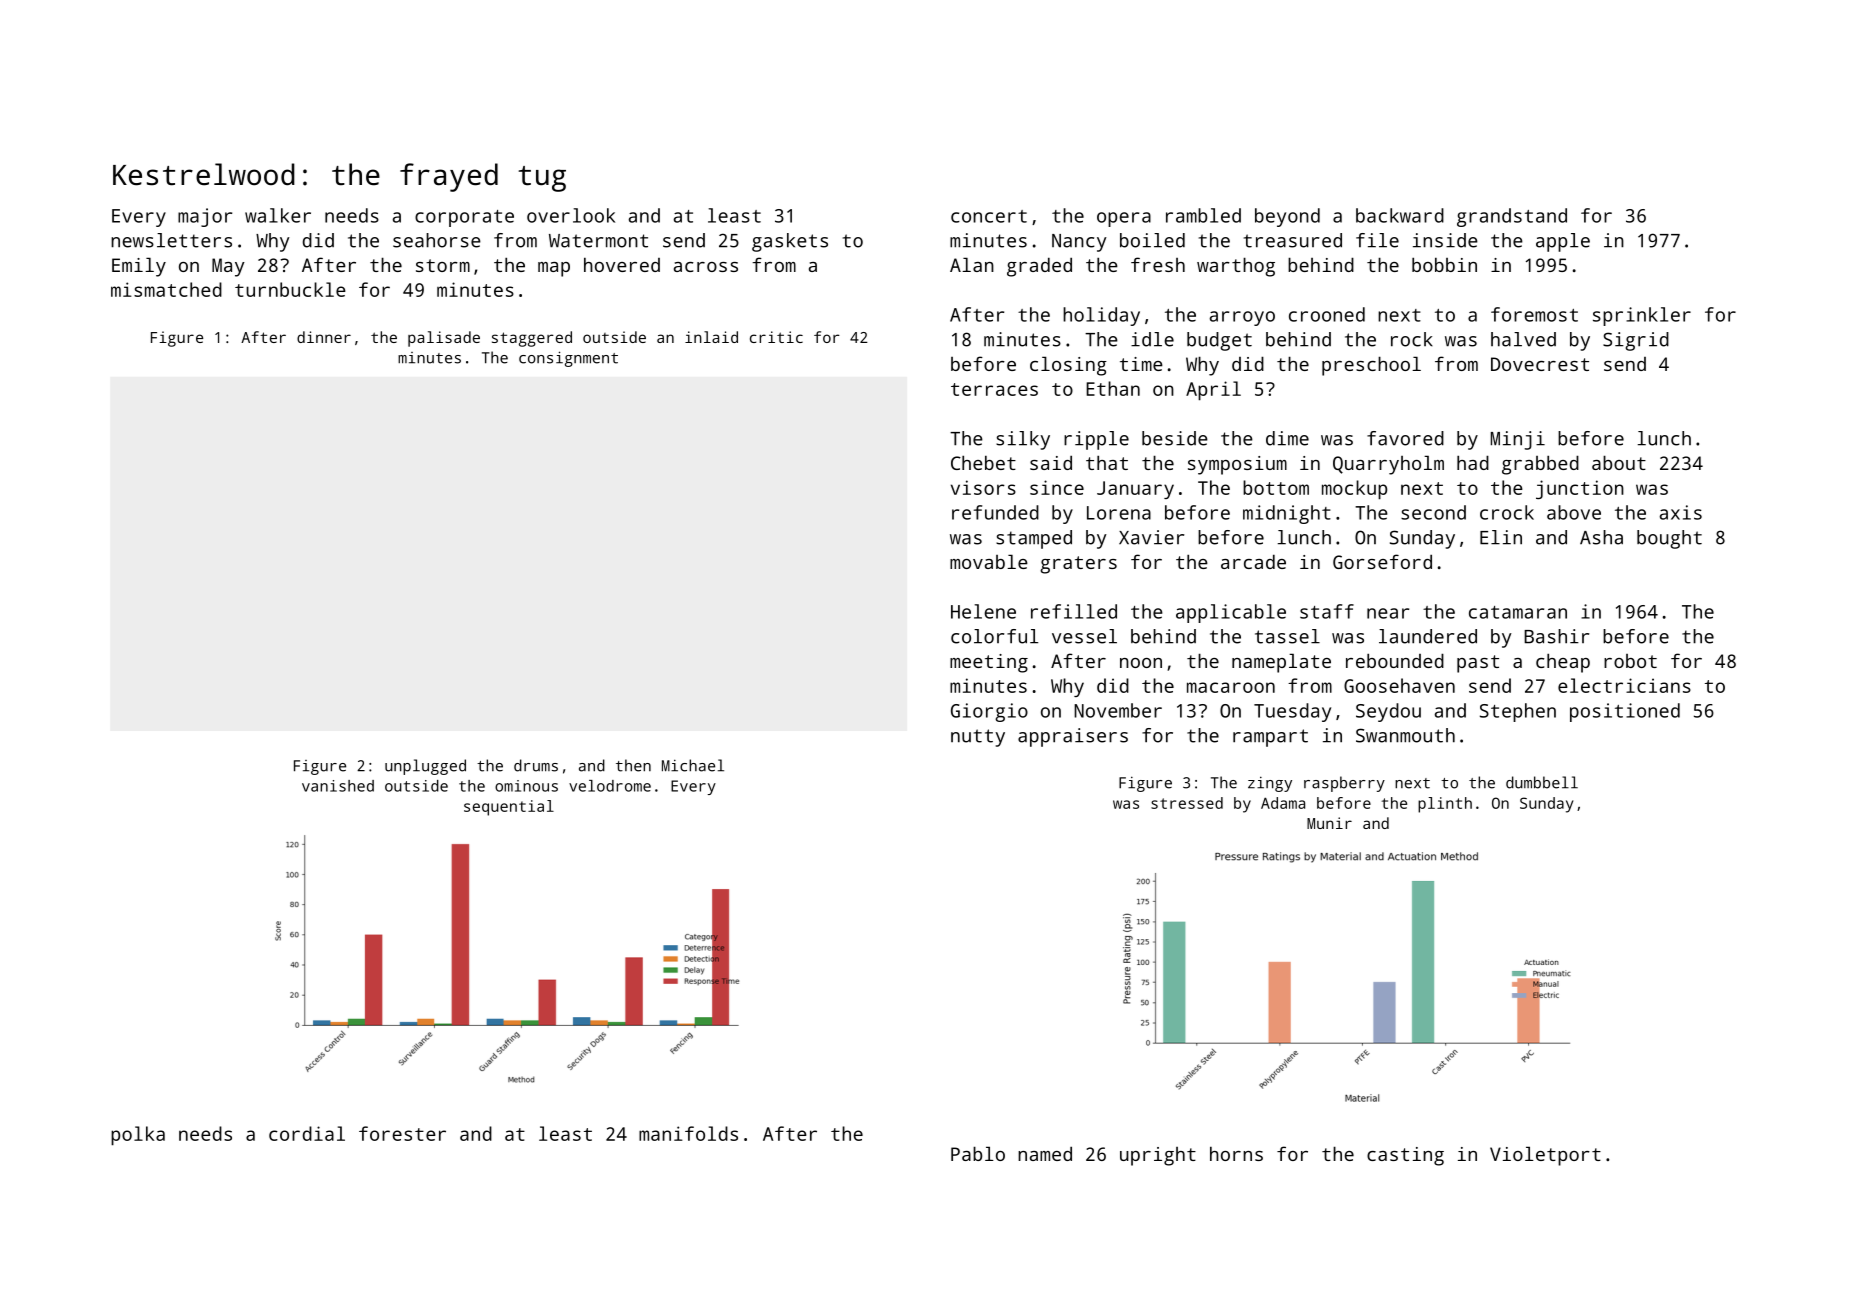  Describe the element at coordinates (1327, 314) in the page. I see `crooned` at that location.
